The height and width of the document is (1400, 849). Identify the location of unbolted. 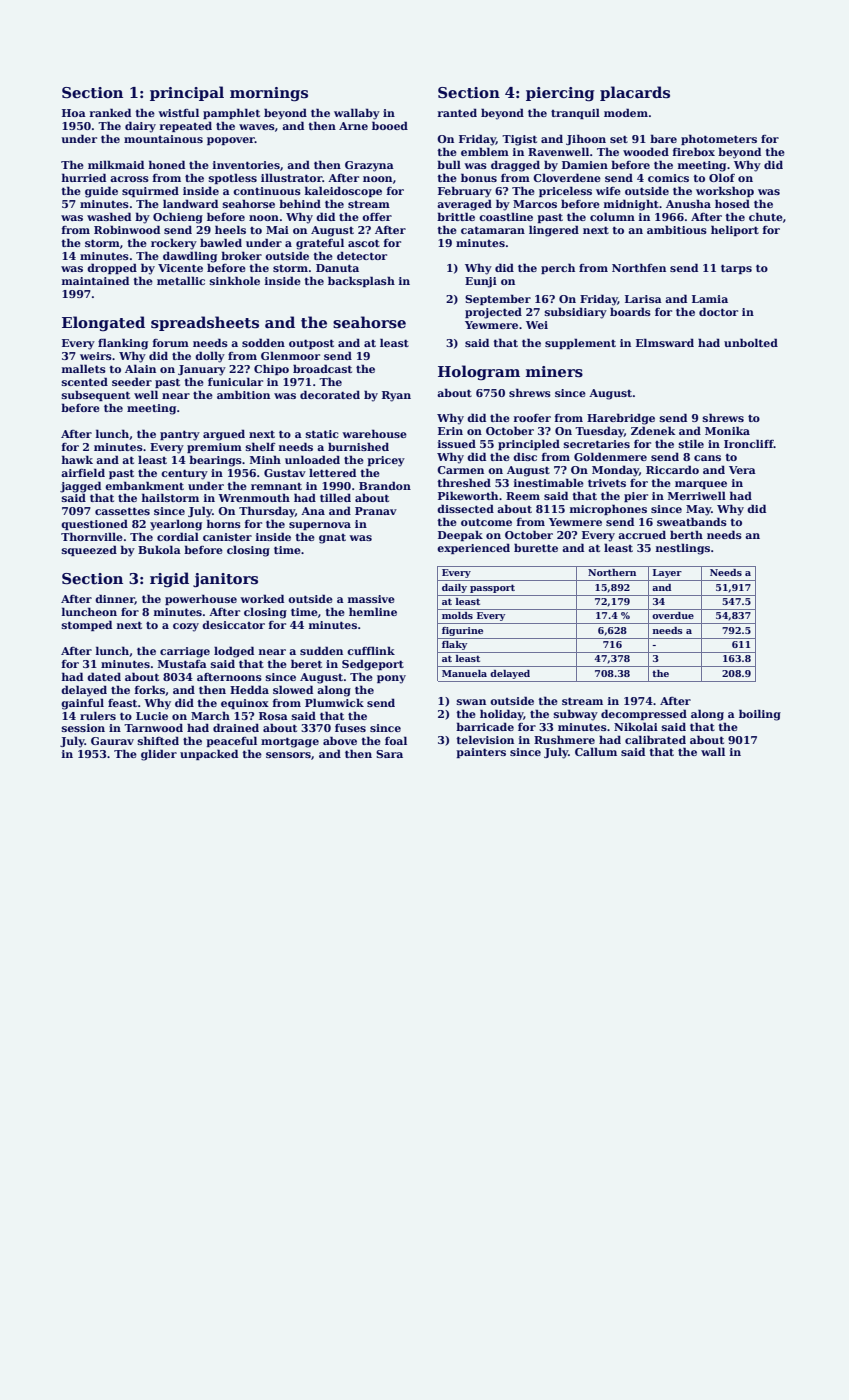
(751, 342).
